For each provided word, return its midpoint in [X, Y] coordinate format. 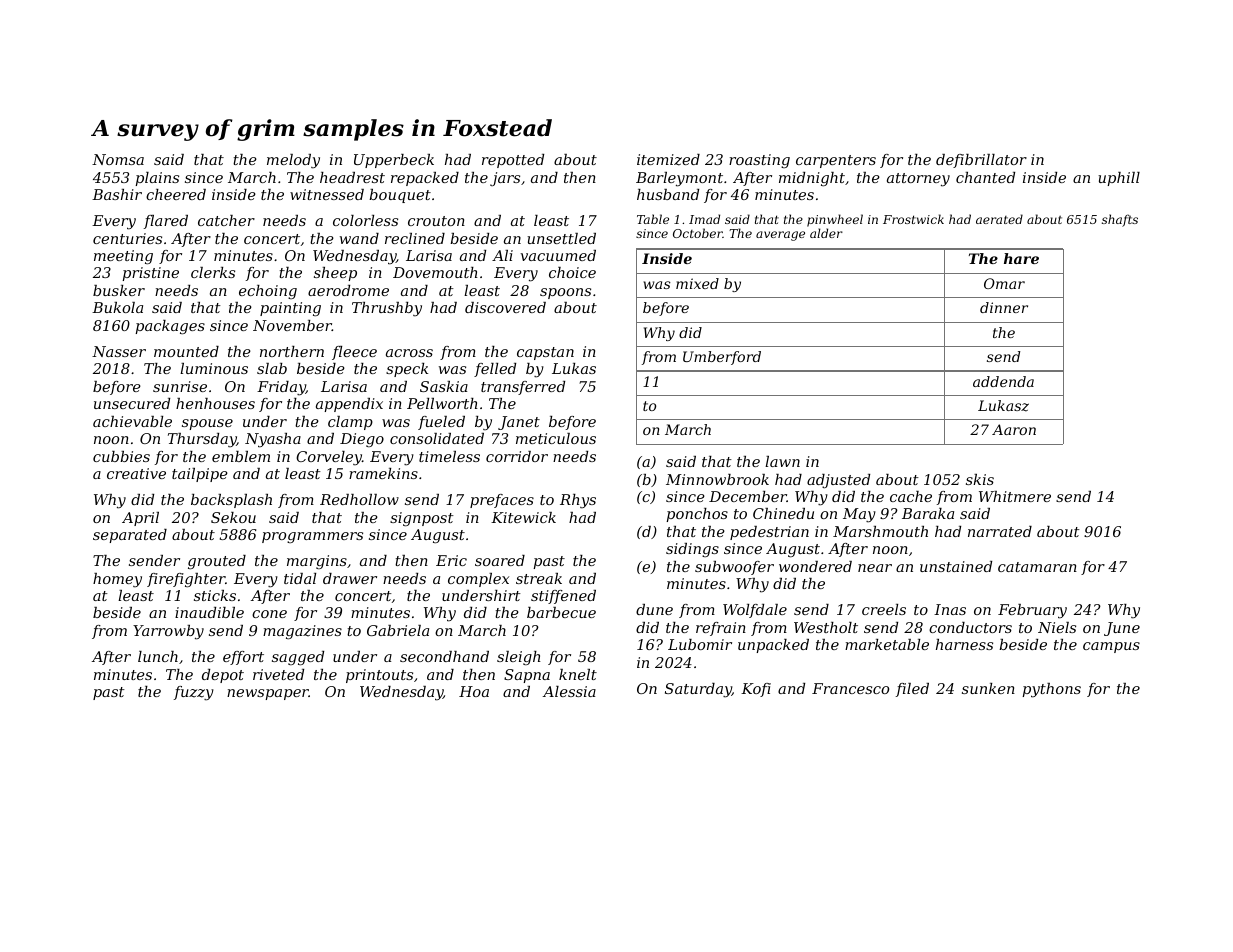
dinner [1004, 307]
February [1032, 611]
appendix [349, 405]
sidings [692, 550]
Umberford [722, 358]
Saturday [698, 690]
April [140, 519]
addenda [1003, 381]
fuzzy [194, 693]
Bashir [117, 194]
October [698, 233]
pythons [1051, 690]
